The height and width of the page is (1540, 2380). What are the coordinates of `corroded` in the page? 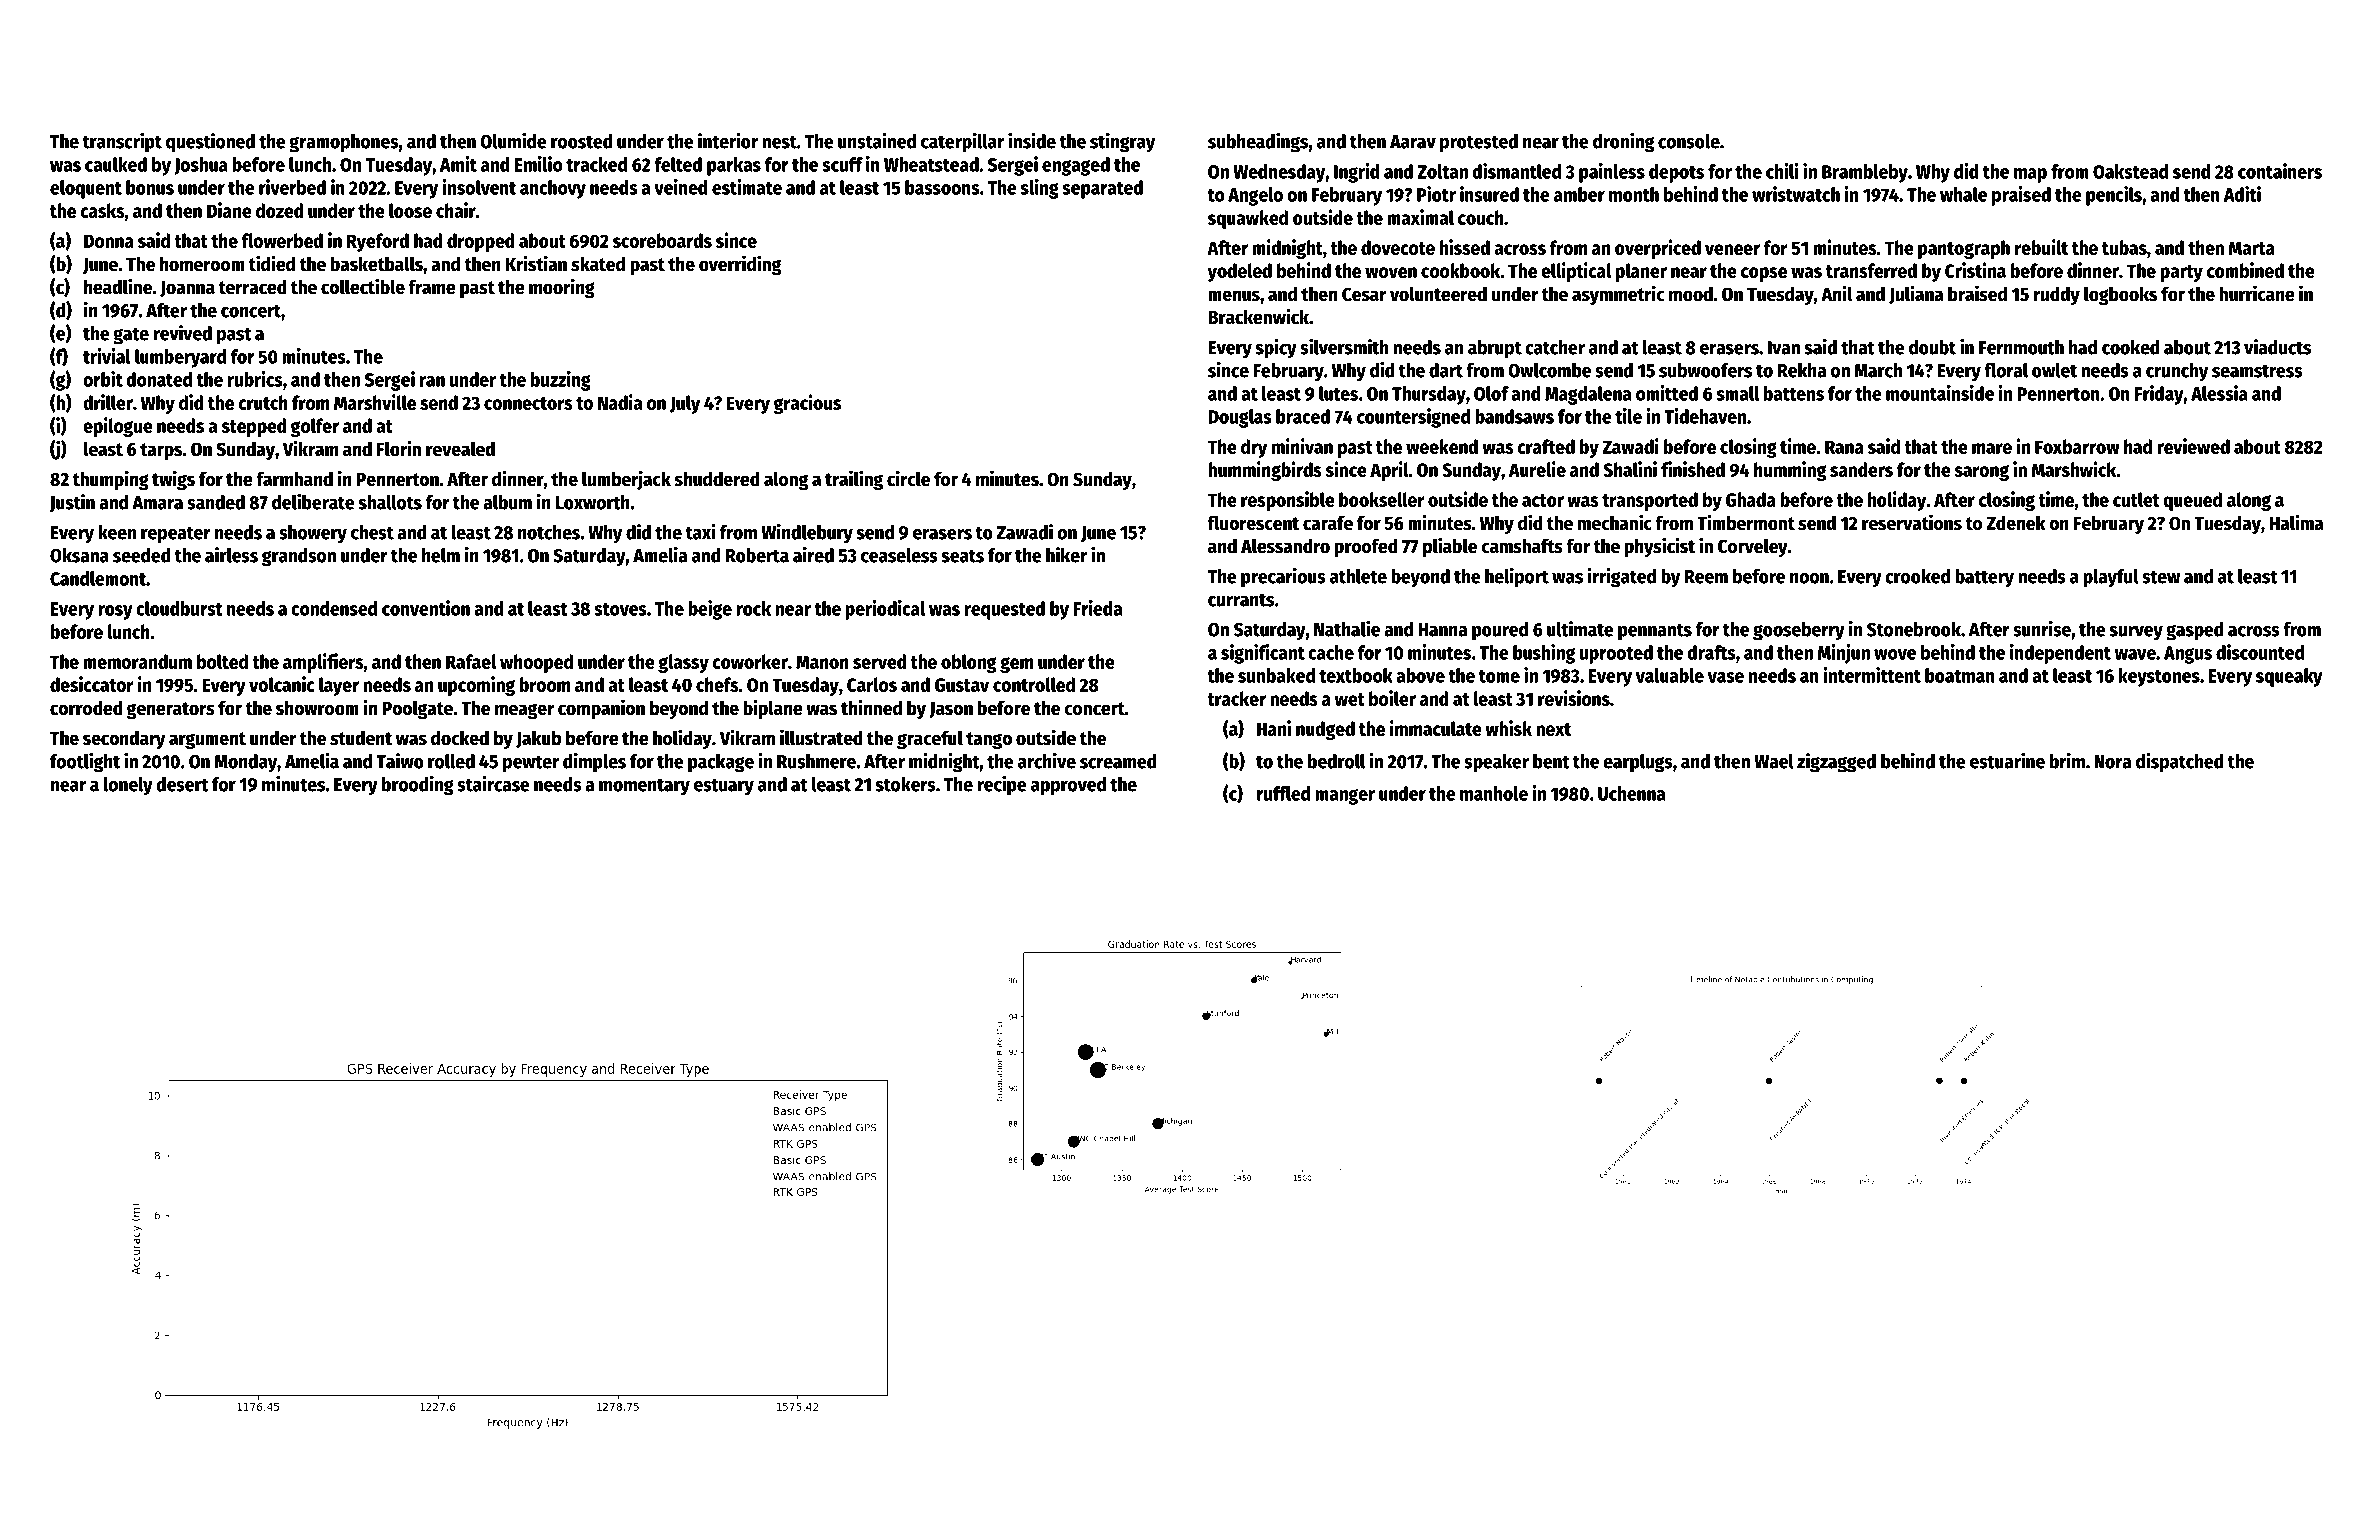 It's located at (86, 708).
